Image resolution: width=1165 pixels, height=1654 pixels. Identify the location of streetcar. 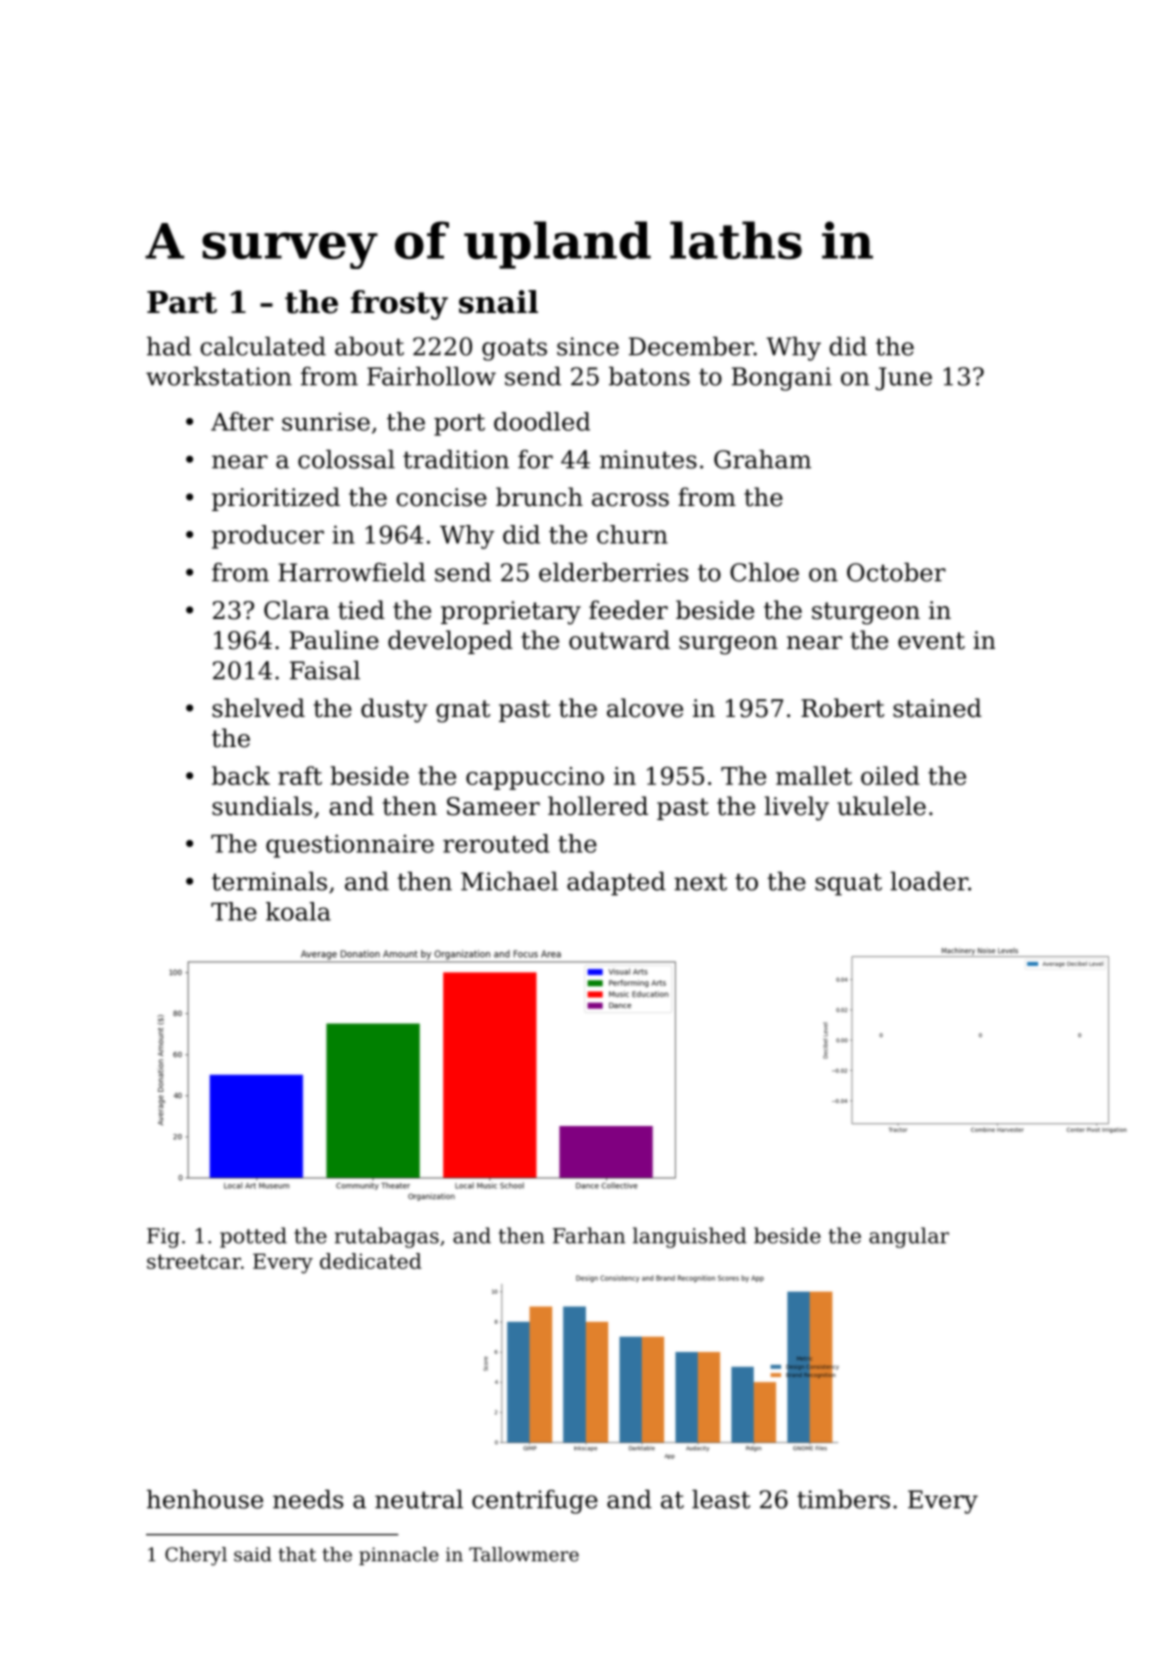
(194, 1261).
